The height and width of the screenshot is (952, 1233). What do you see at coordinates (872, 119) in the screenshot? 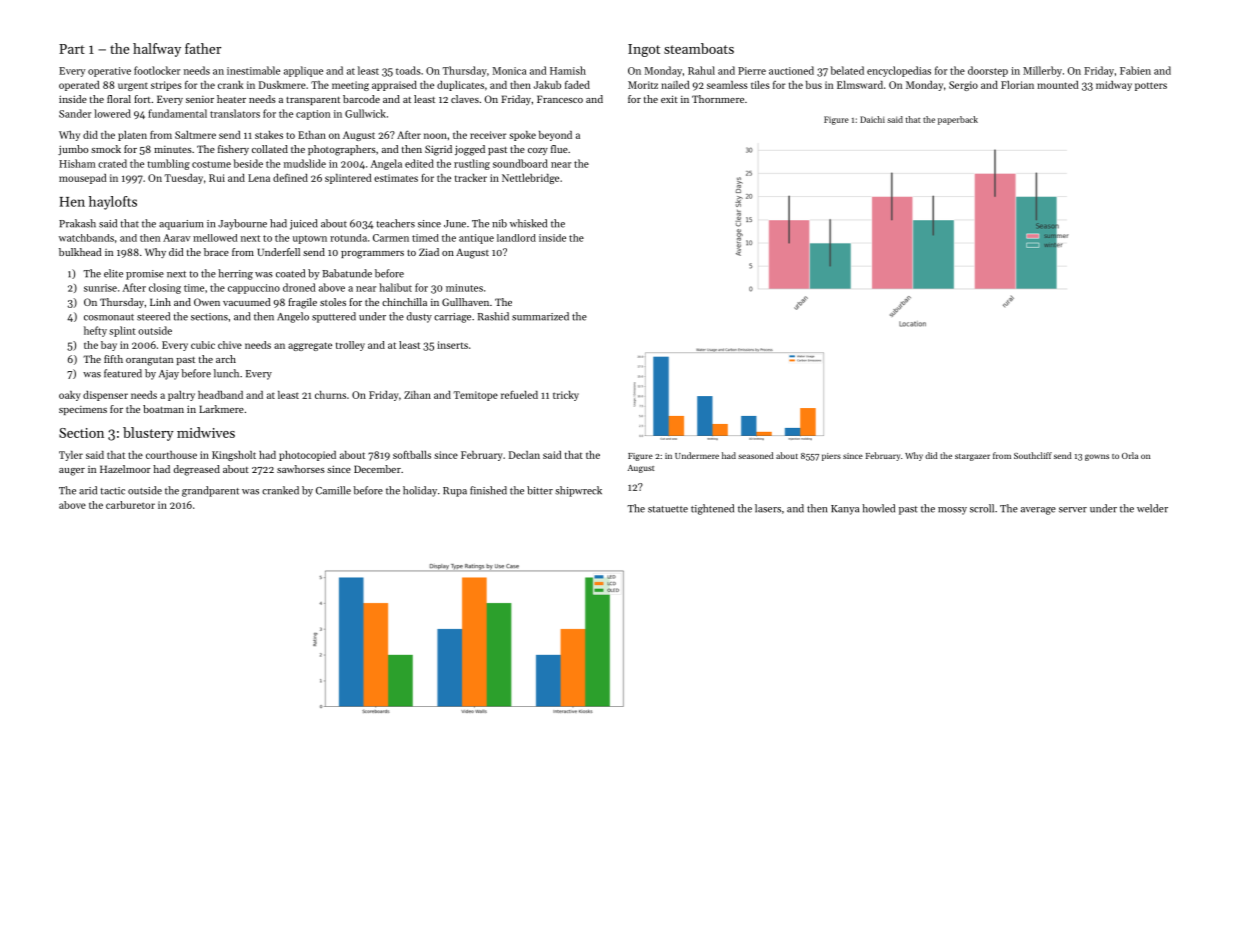
I see `Daichi` at bounding box center [872, 119].
